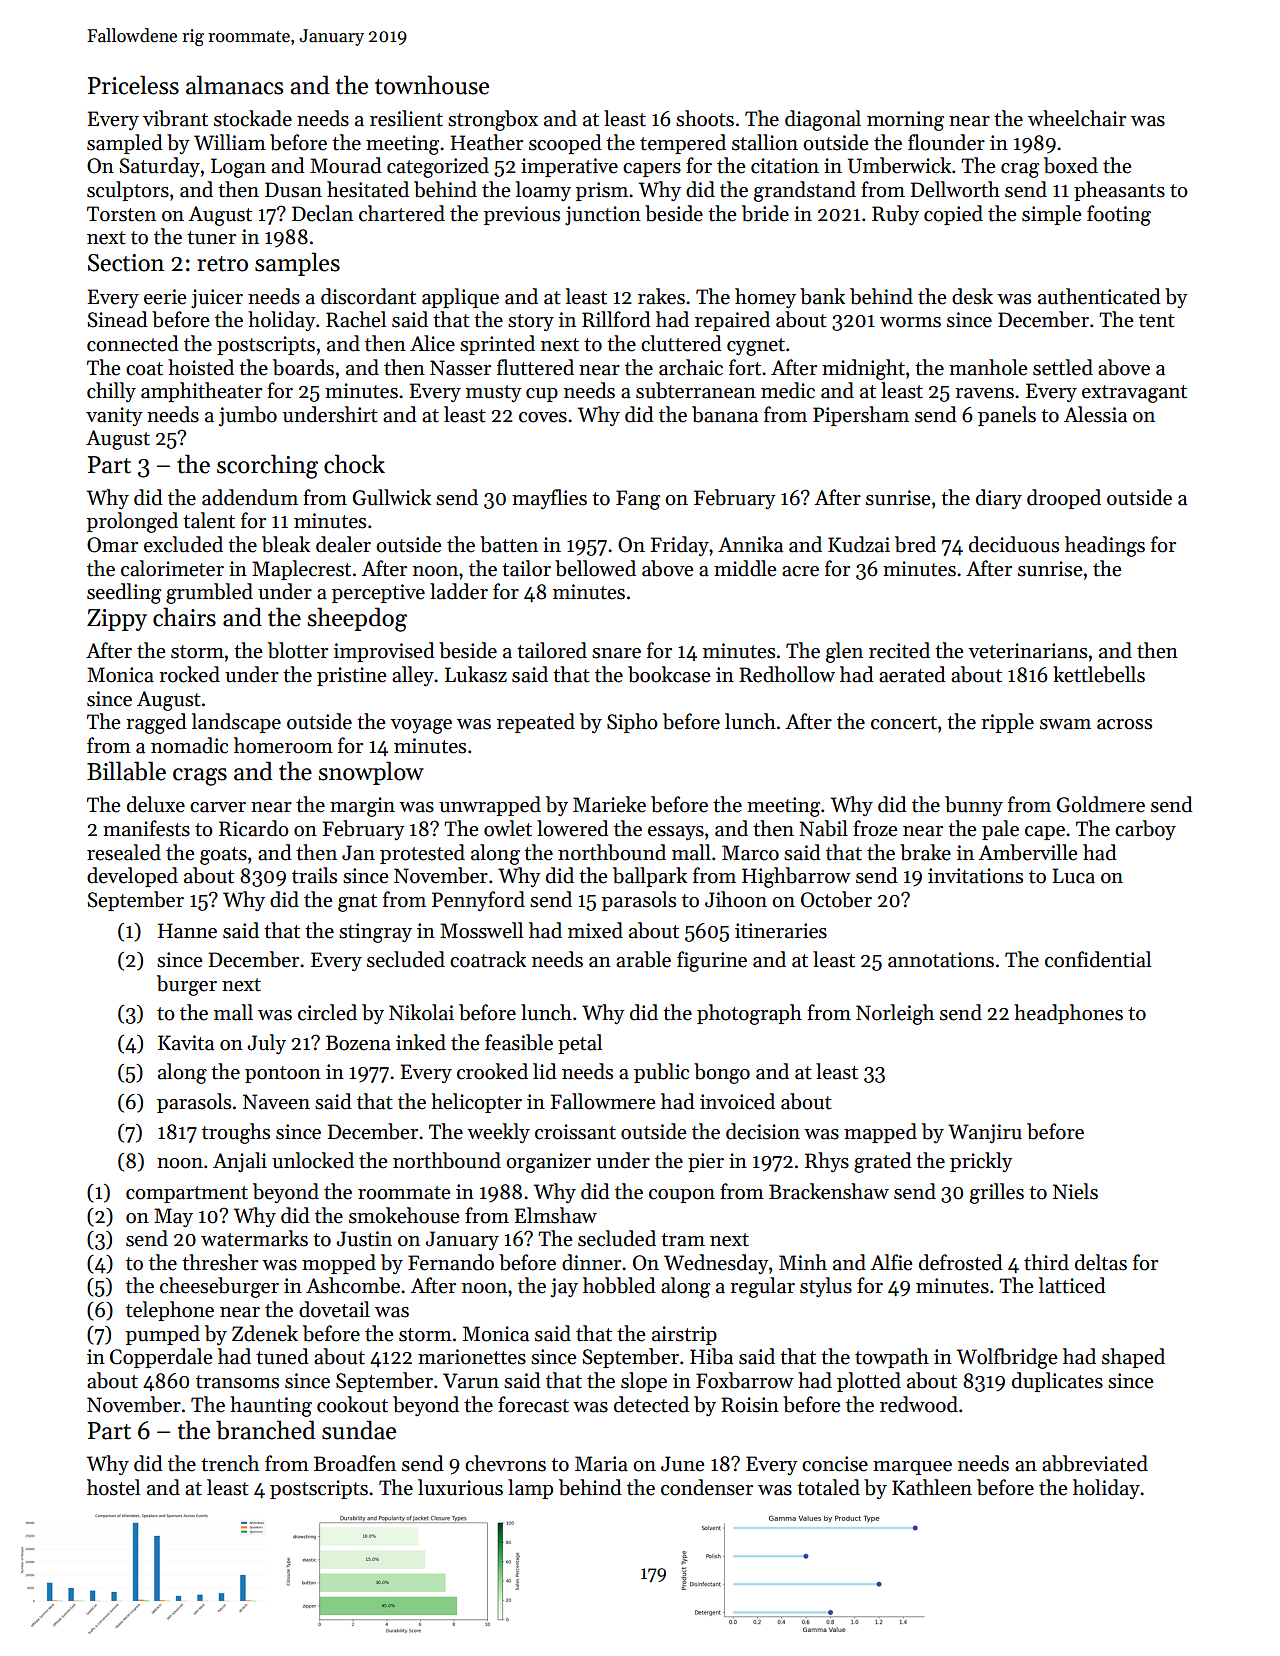 The height and width of the screenshot is (1656, 1280). Describe the element at coordinates (201, 392) in the screenshot. I see `amphitheater` at that location.
